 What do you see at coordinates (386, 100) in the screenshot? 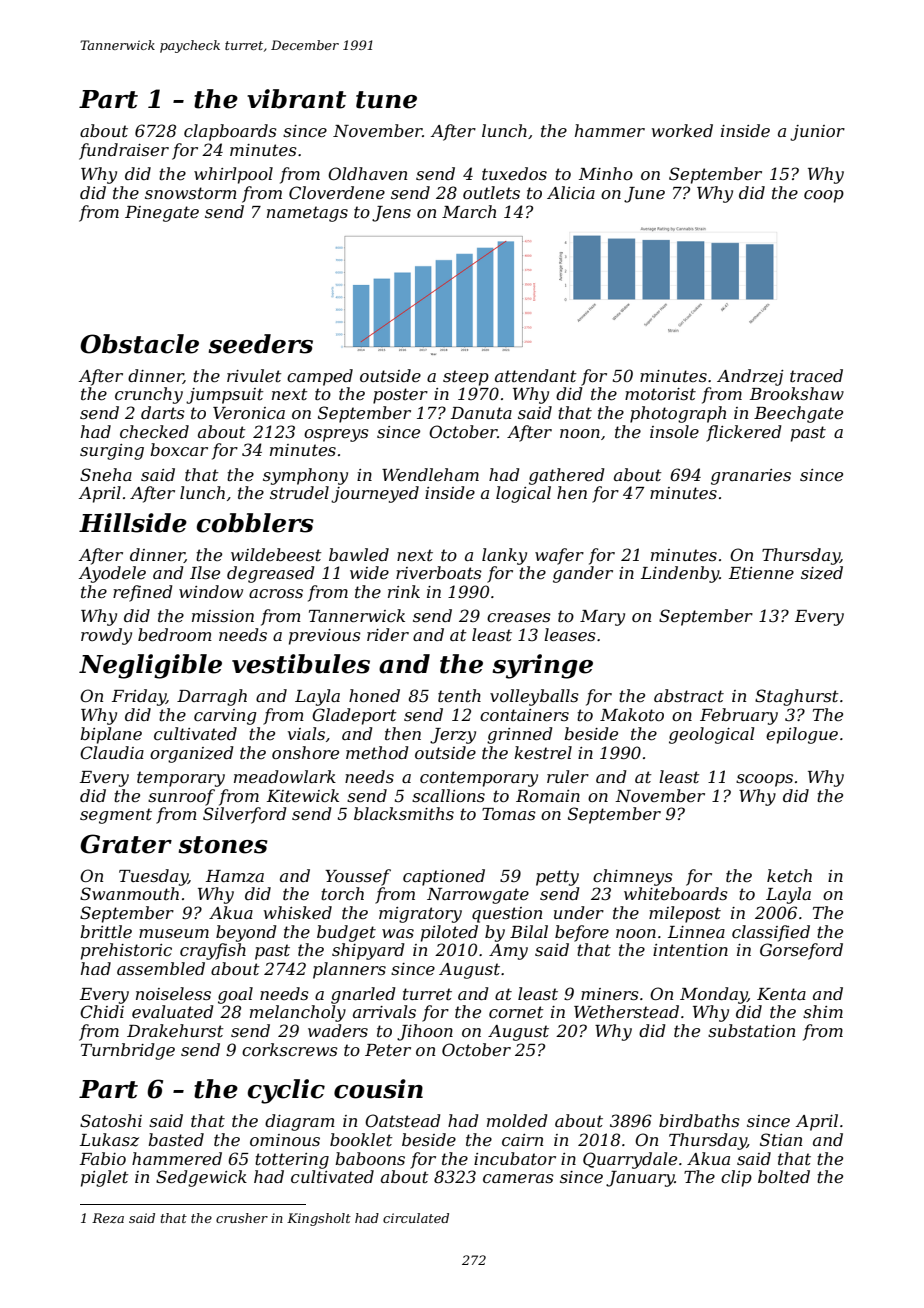
I see `tune` at bounding box center [386, 100].
